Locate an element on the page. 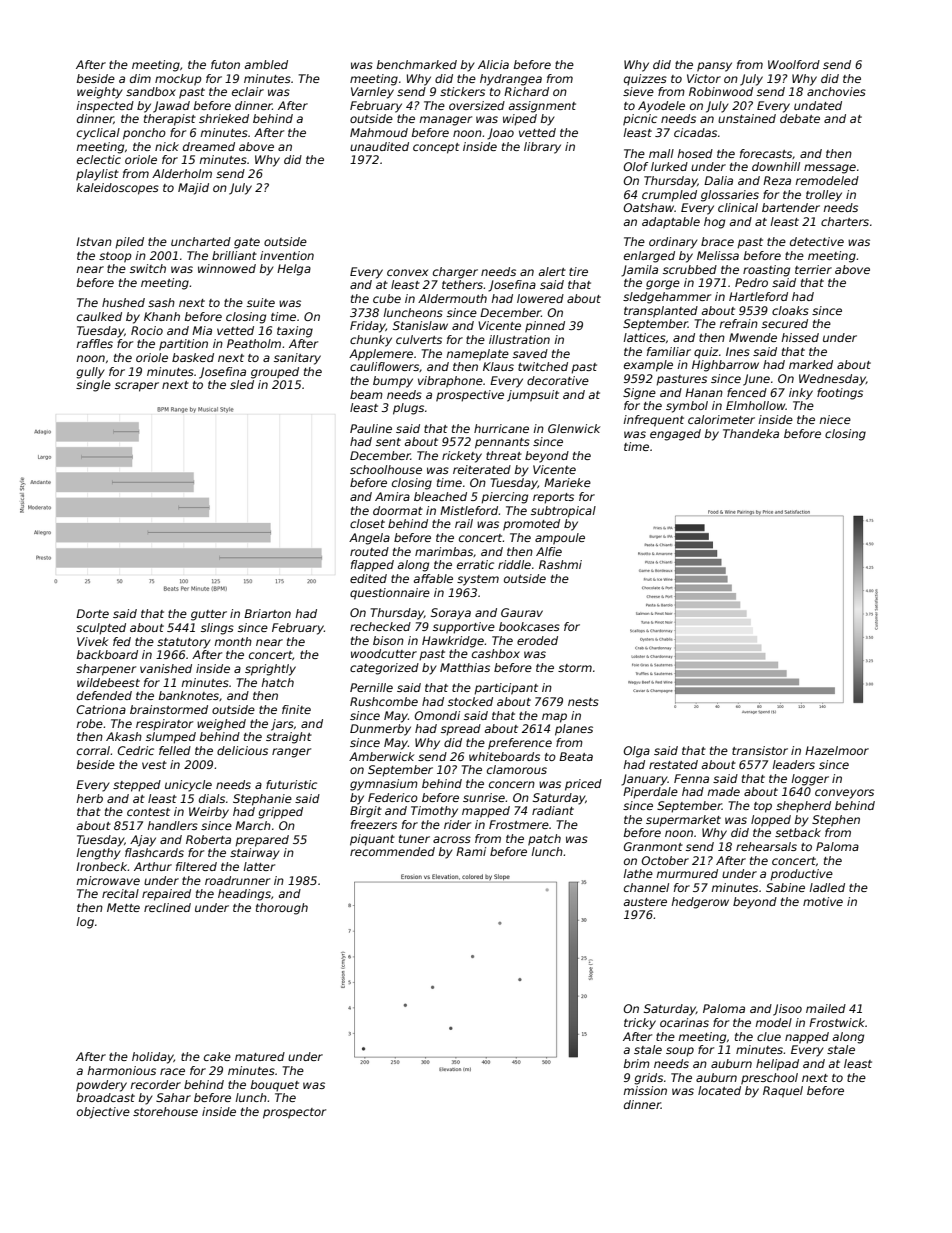 Image resolution: width=952 pixels, height=1233 pixels. Rashmi is located at coordinates (560, 564).
